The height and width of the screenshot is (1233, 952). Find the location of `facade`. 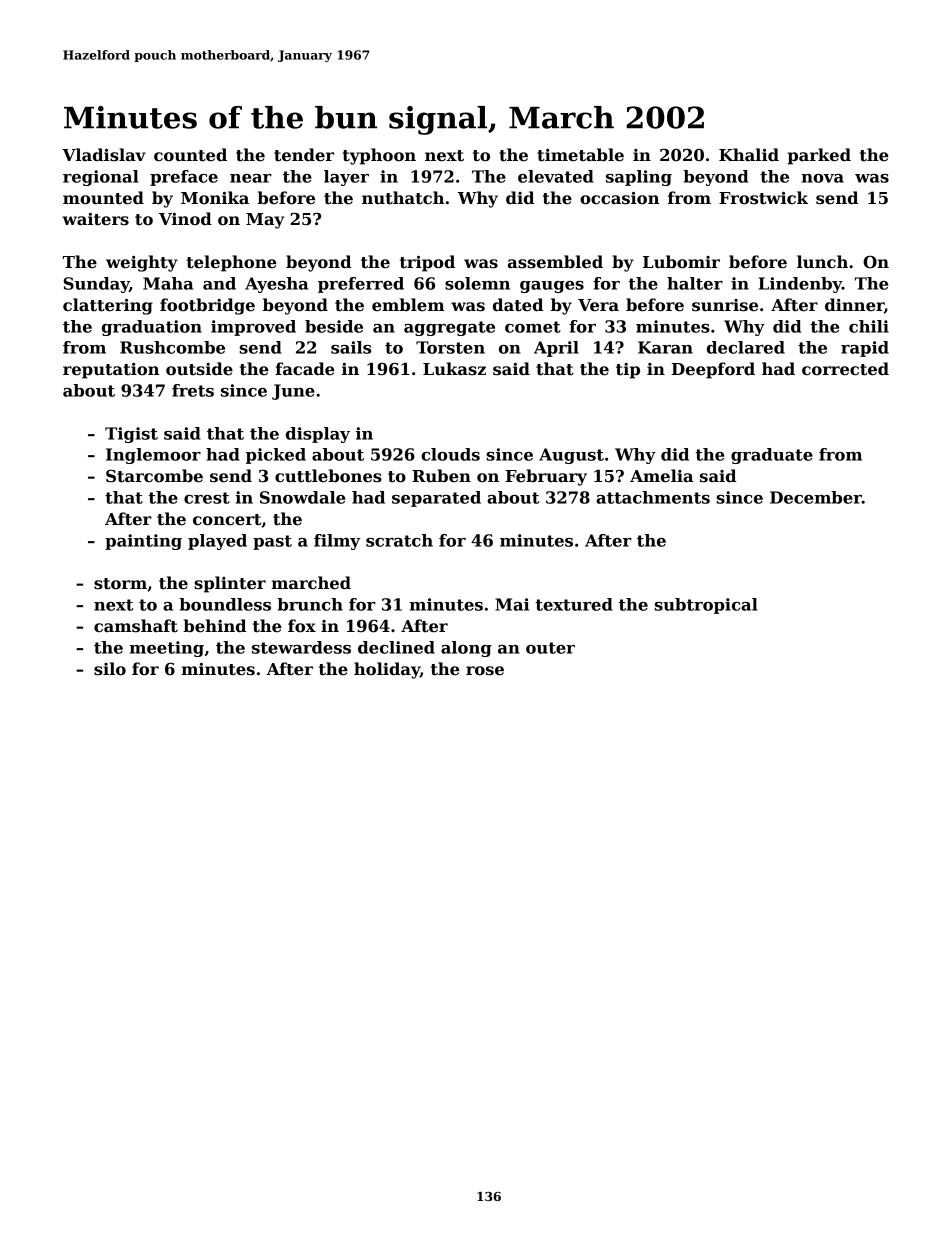

facade is located at coordinates (305, 369).
